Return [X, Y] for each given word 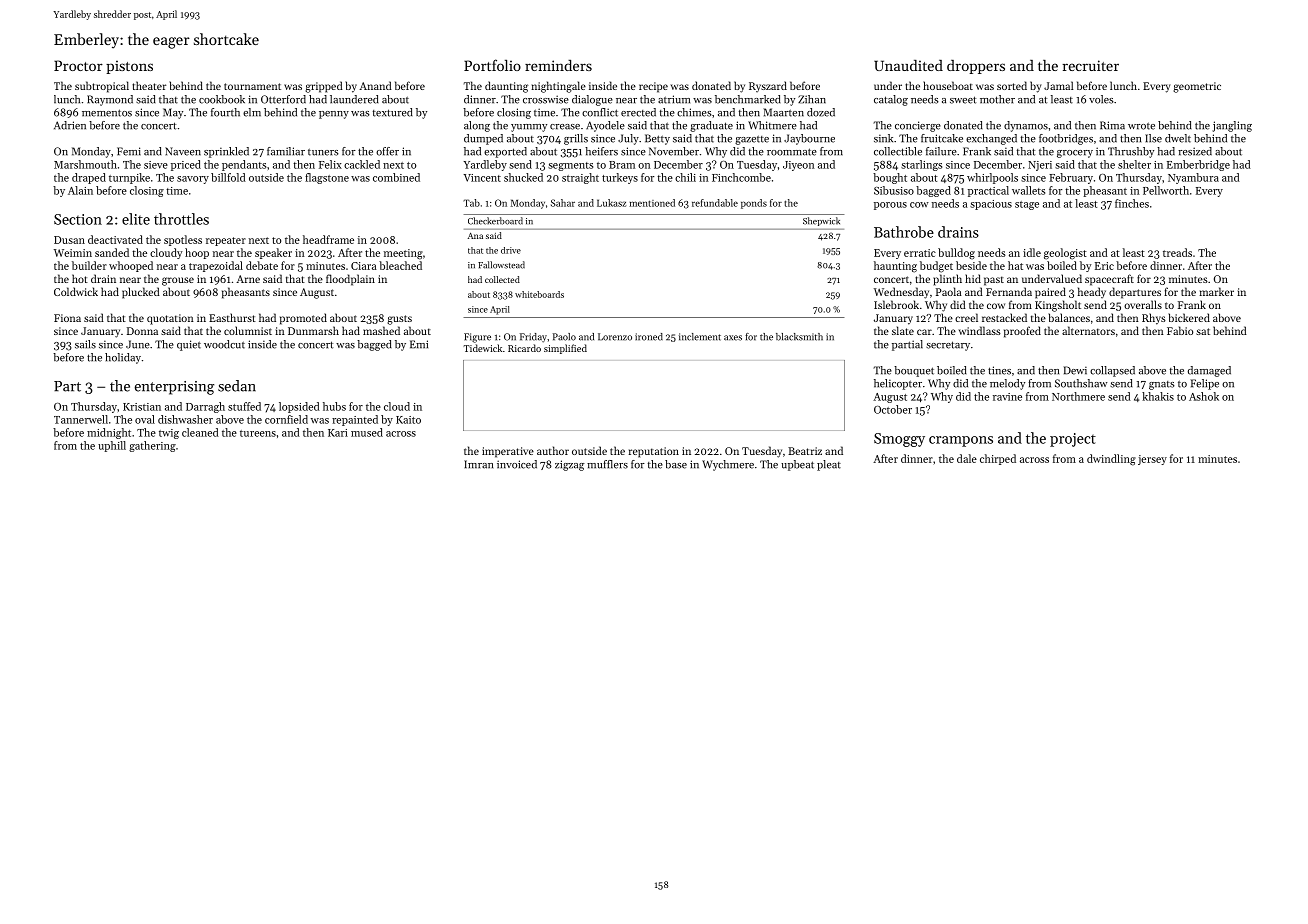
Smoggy [899, 440]
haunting [895, 267]
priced [186, 165]
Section [78, 219]
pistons [129, 67]
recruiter [1090, 65]
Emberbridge [1198, 165]
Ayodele [605, 126]
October [893, 409]
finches [1132, 203]
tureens [258, 433]
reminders [558, 65]
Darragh [205, 407]
